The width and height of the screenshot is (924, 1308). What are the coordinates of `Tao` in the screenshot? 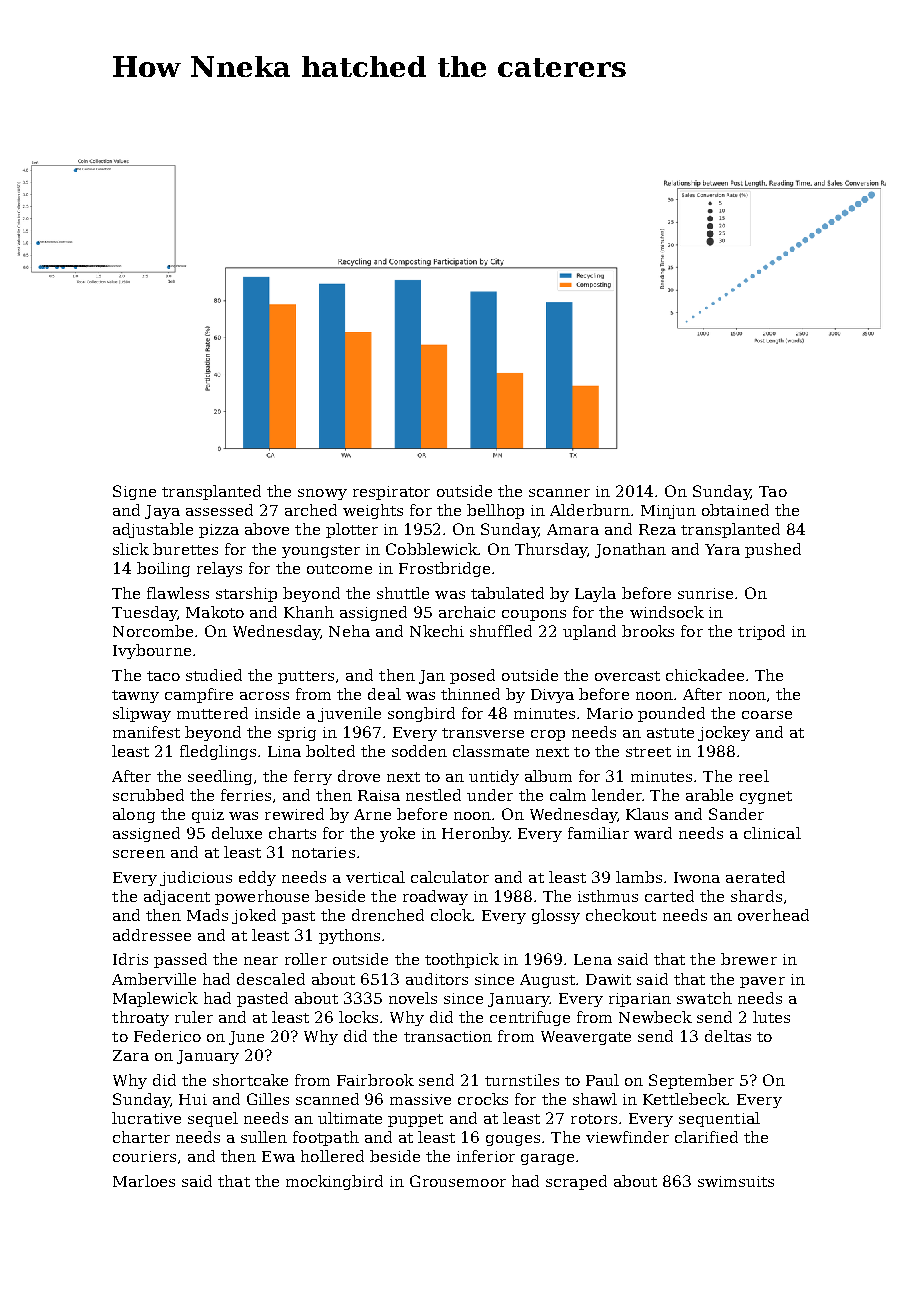 It's located at (773, 491).
